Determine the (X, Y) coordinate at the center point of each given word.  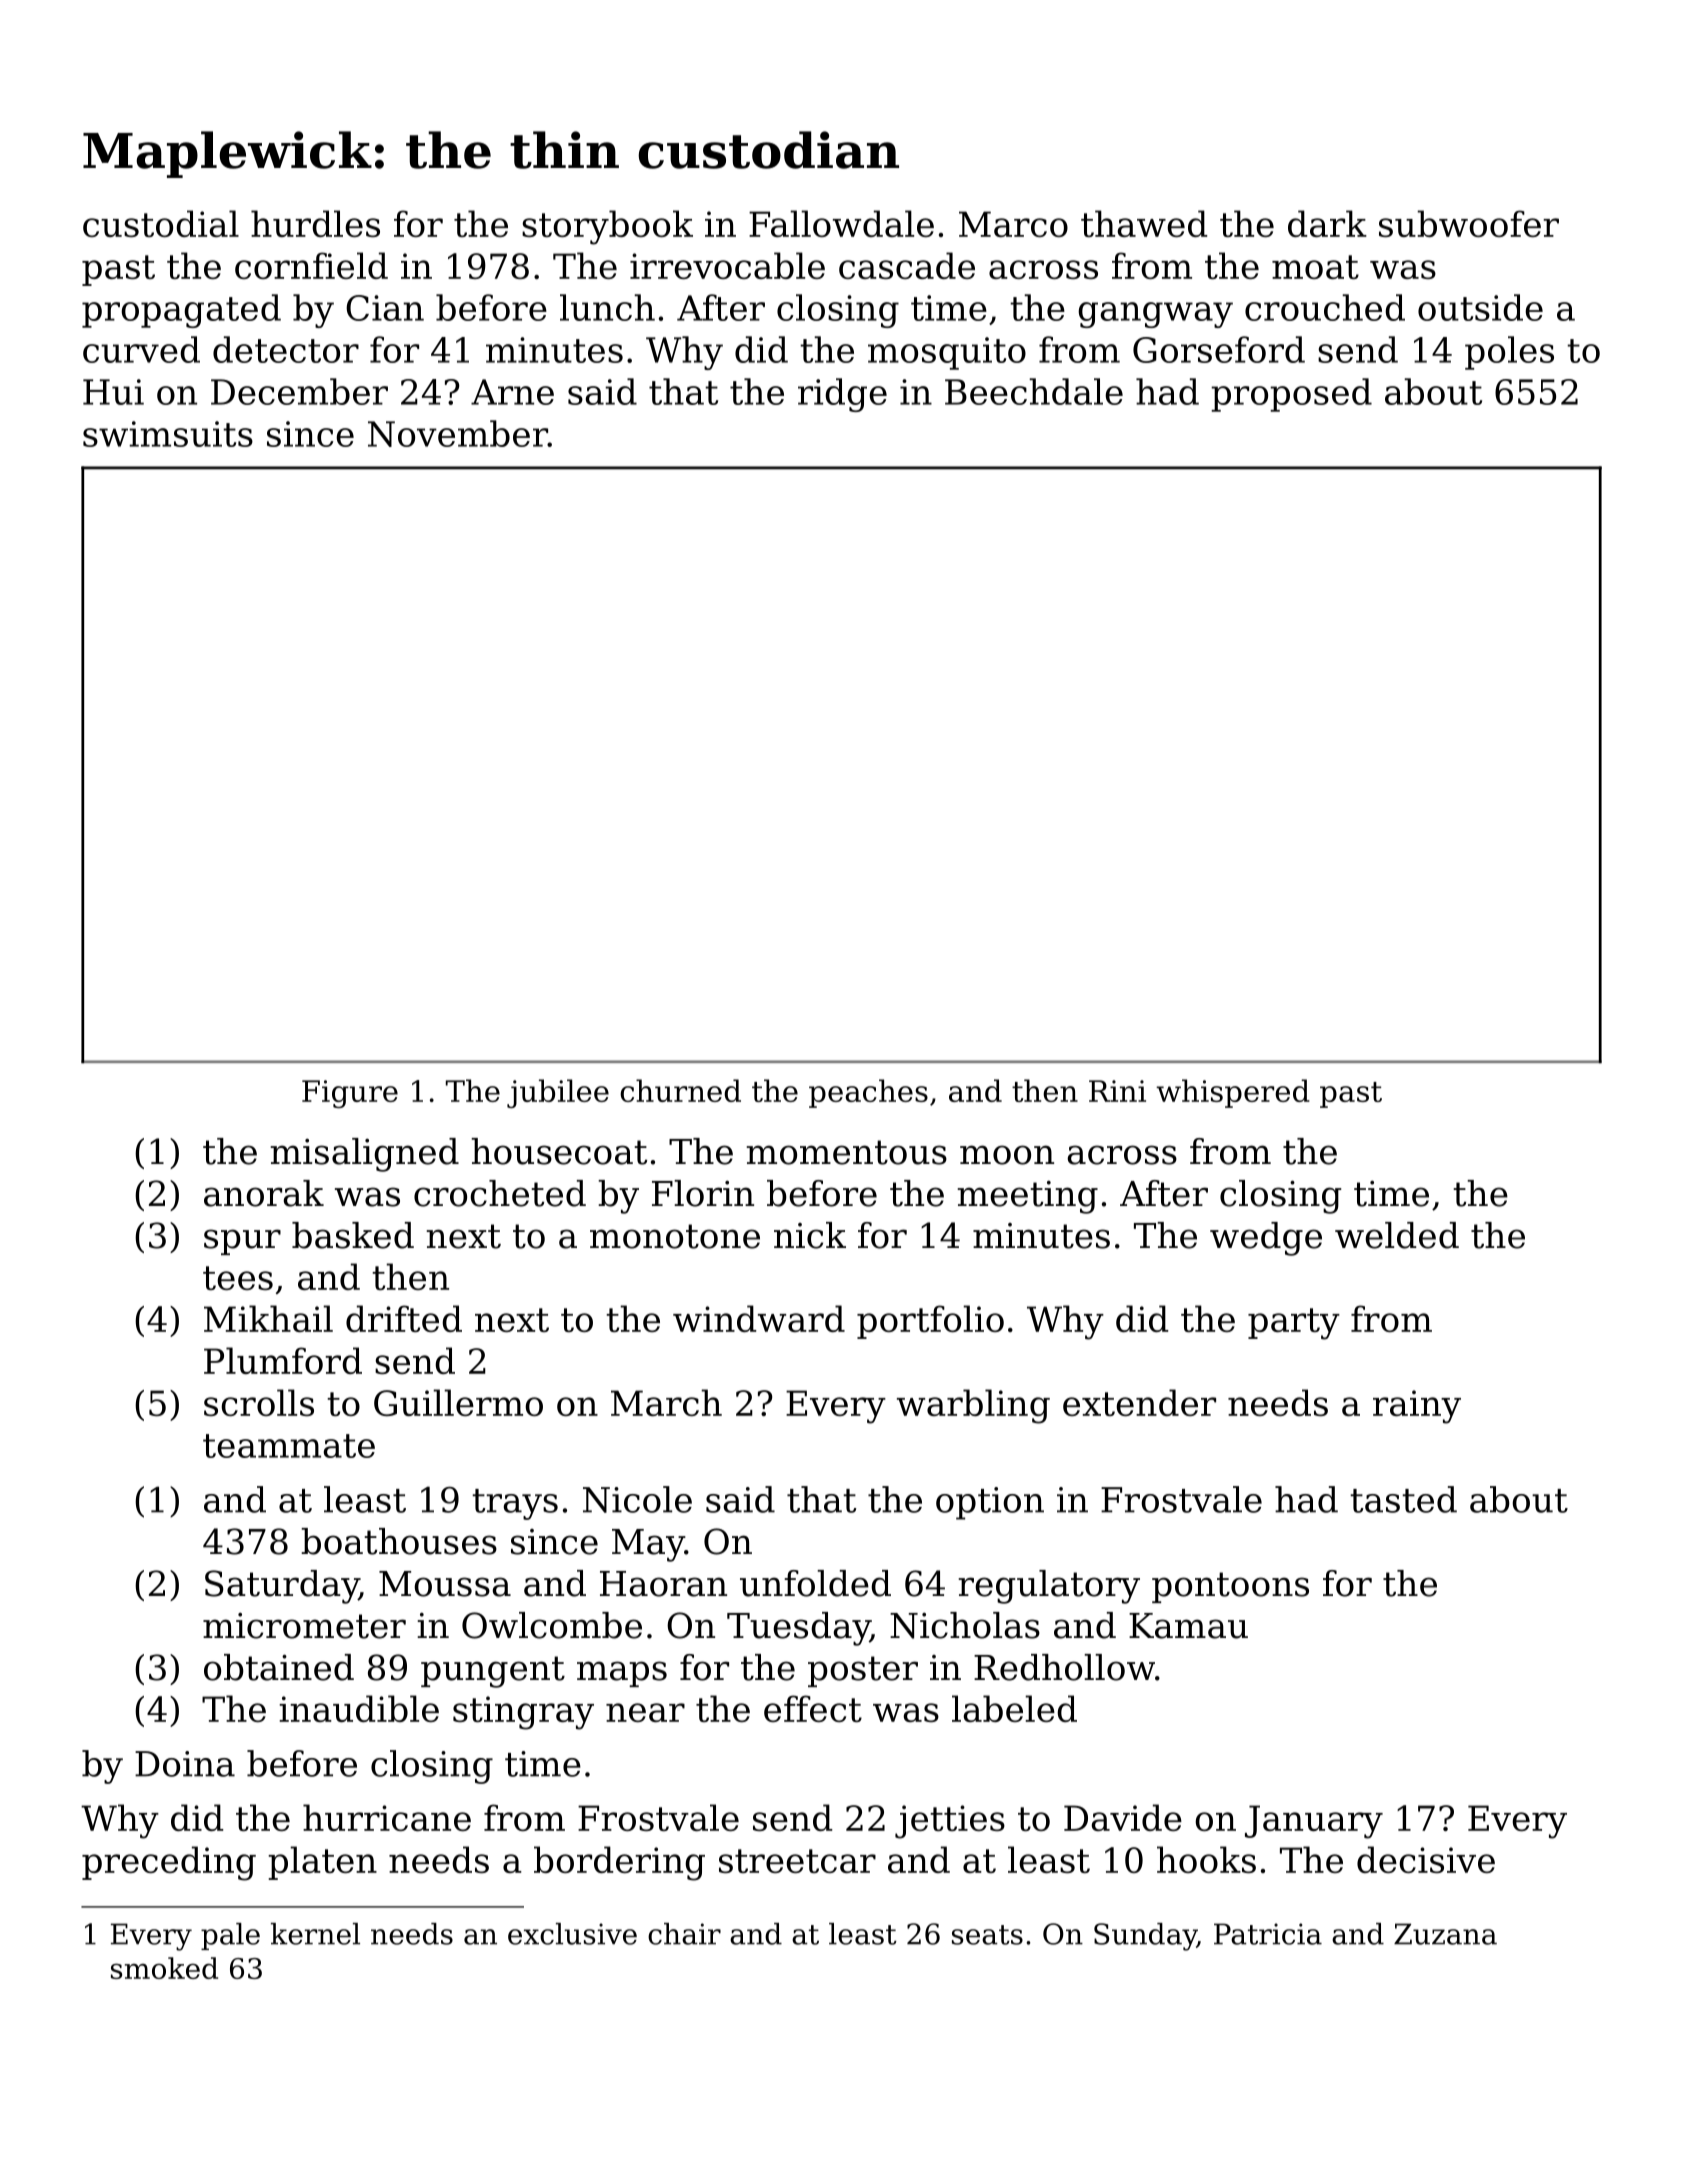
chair (684, 1934)
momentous (847, 1152)
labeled (1014, 1708)
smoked (164, 1968)
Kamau (1188, 1626)
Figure (350, 1094)
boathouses (399, 1541)
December (299, 391)
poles (1509, 353)
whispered (1233, 1093)
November (458, 433)
